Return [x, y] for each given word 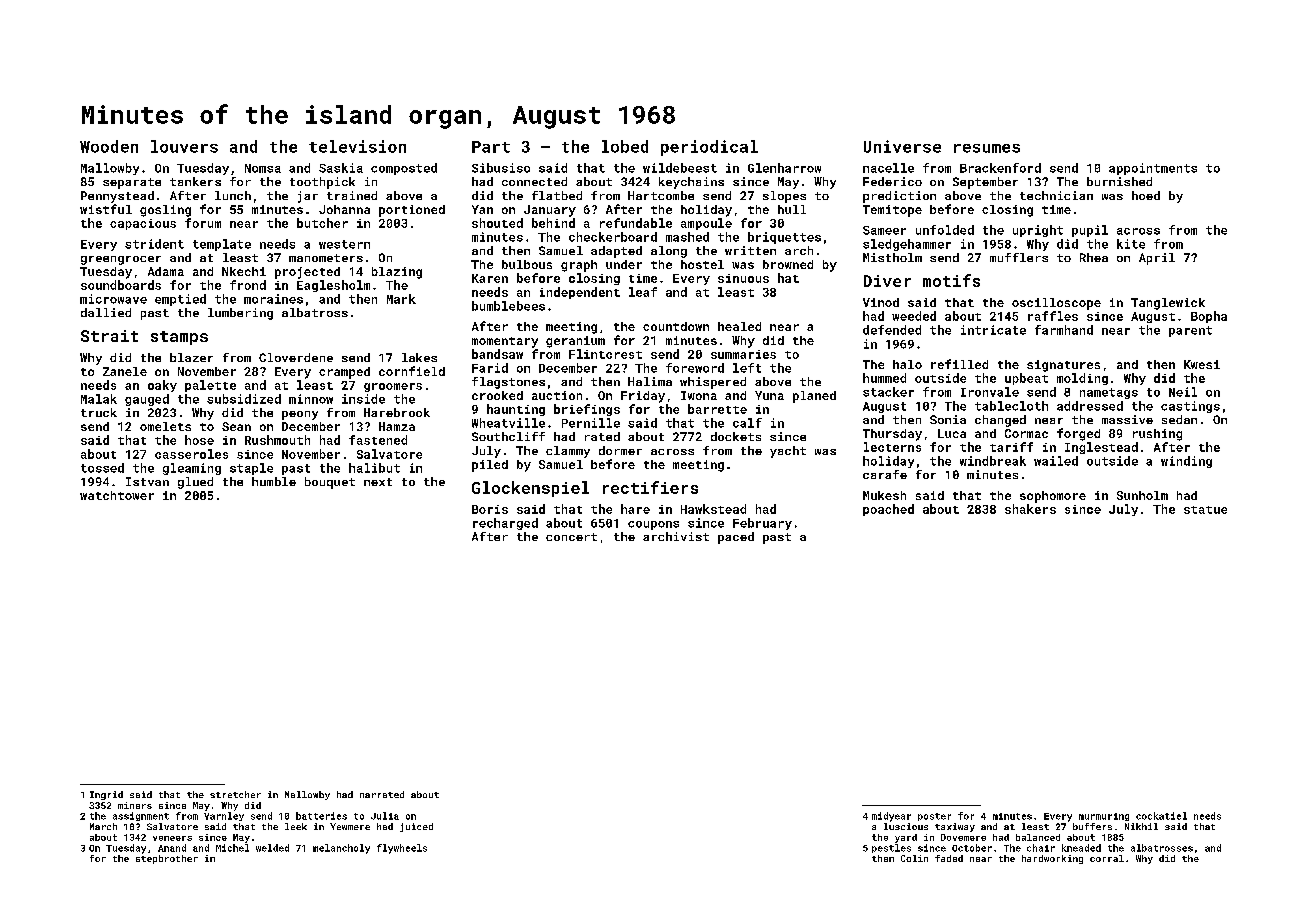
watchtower [117, 495]
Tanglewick [1168, 304]
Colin [914, 858]
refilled [959, 364]
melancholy [341, 849]
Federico [892, 181]
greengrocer [121, 260]
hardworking [1052, 859]
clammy [568, 452]
